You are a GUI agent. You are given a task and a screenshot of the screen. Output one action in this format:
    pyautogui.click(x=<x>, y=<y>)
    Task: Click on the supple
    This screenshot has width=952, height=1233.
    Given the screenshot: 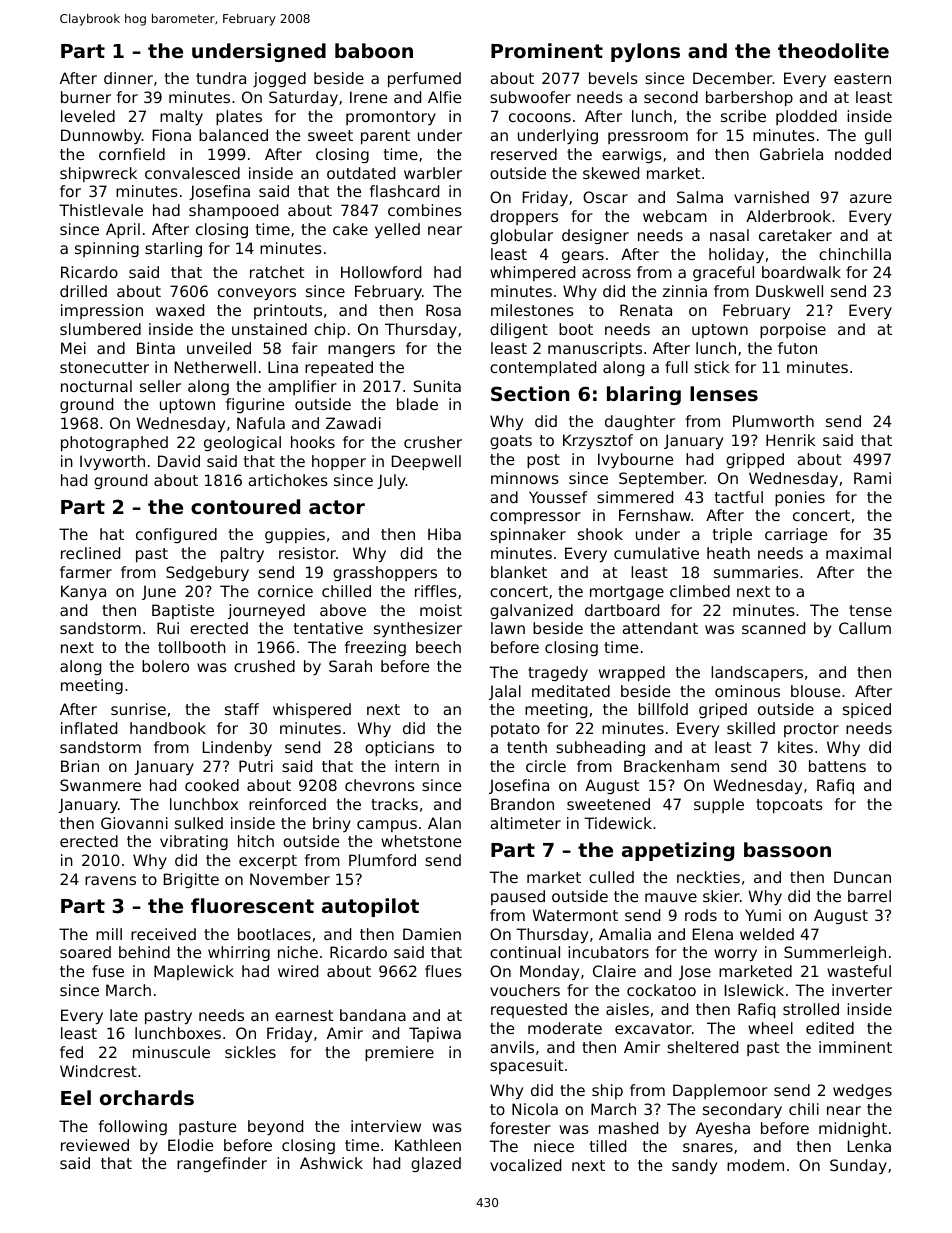 What is the action you would take?
    pyautogui.click(x=719, y=805)
